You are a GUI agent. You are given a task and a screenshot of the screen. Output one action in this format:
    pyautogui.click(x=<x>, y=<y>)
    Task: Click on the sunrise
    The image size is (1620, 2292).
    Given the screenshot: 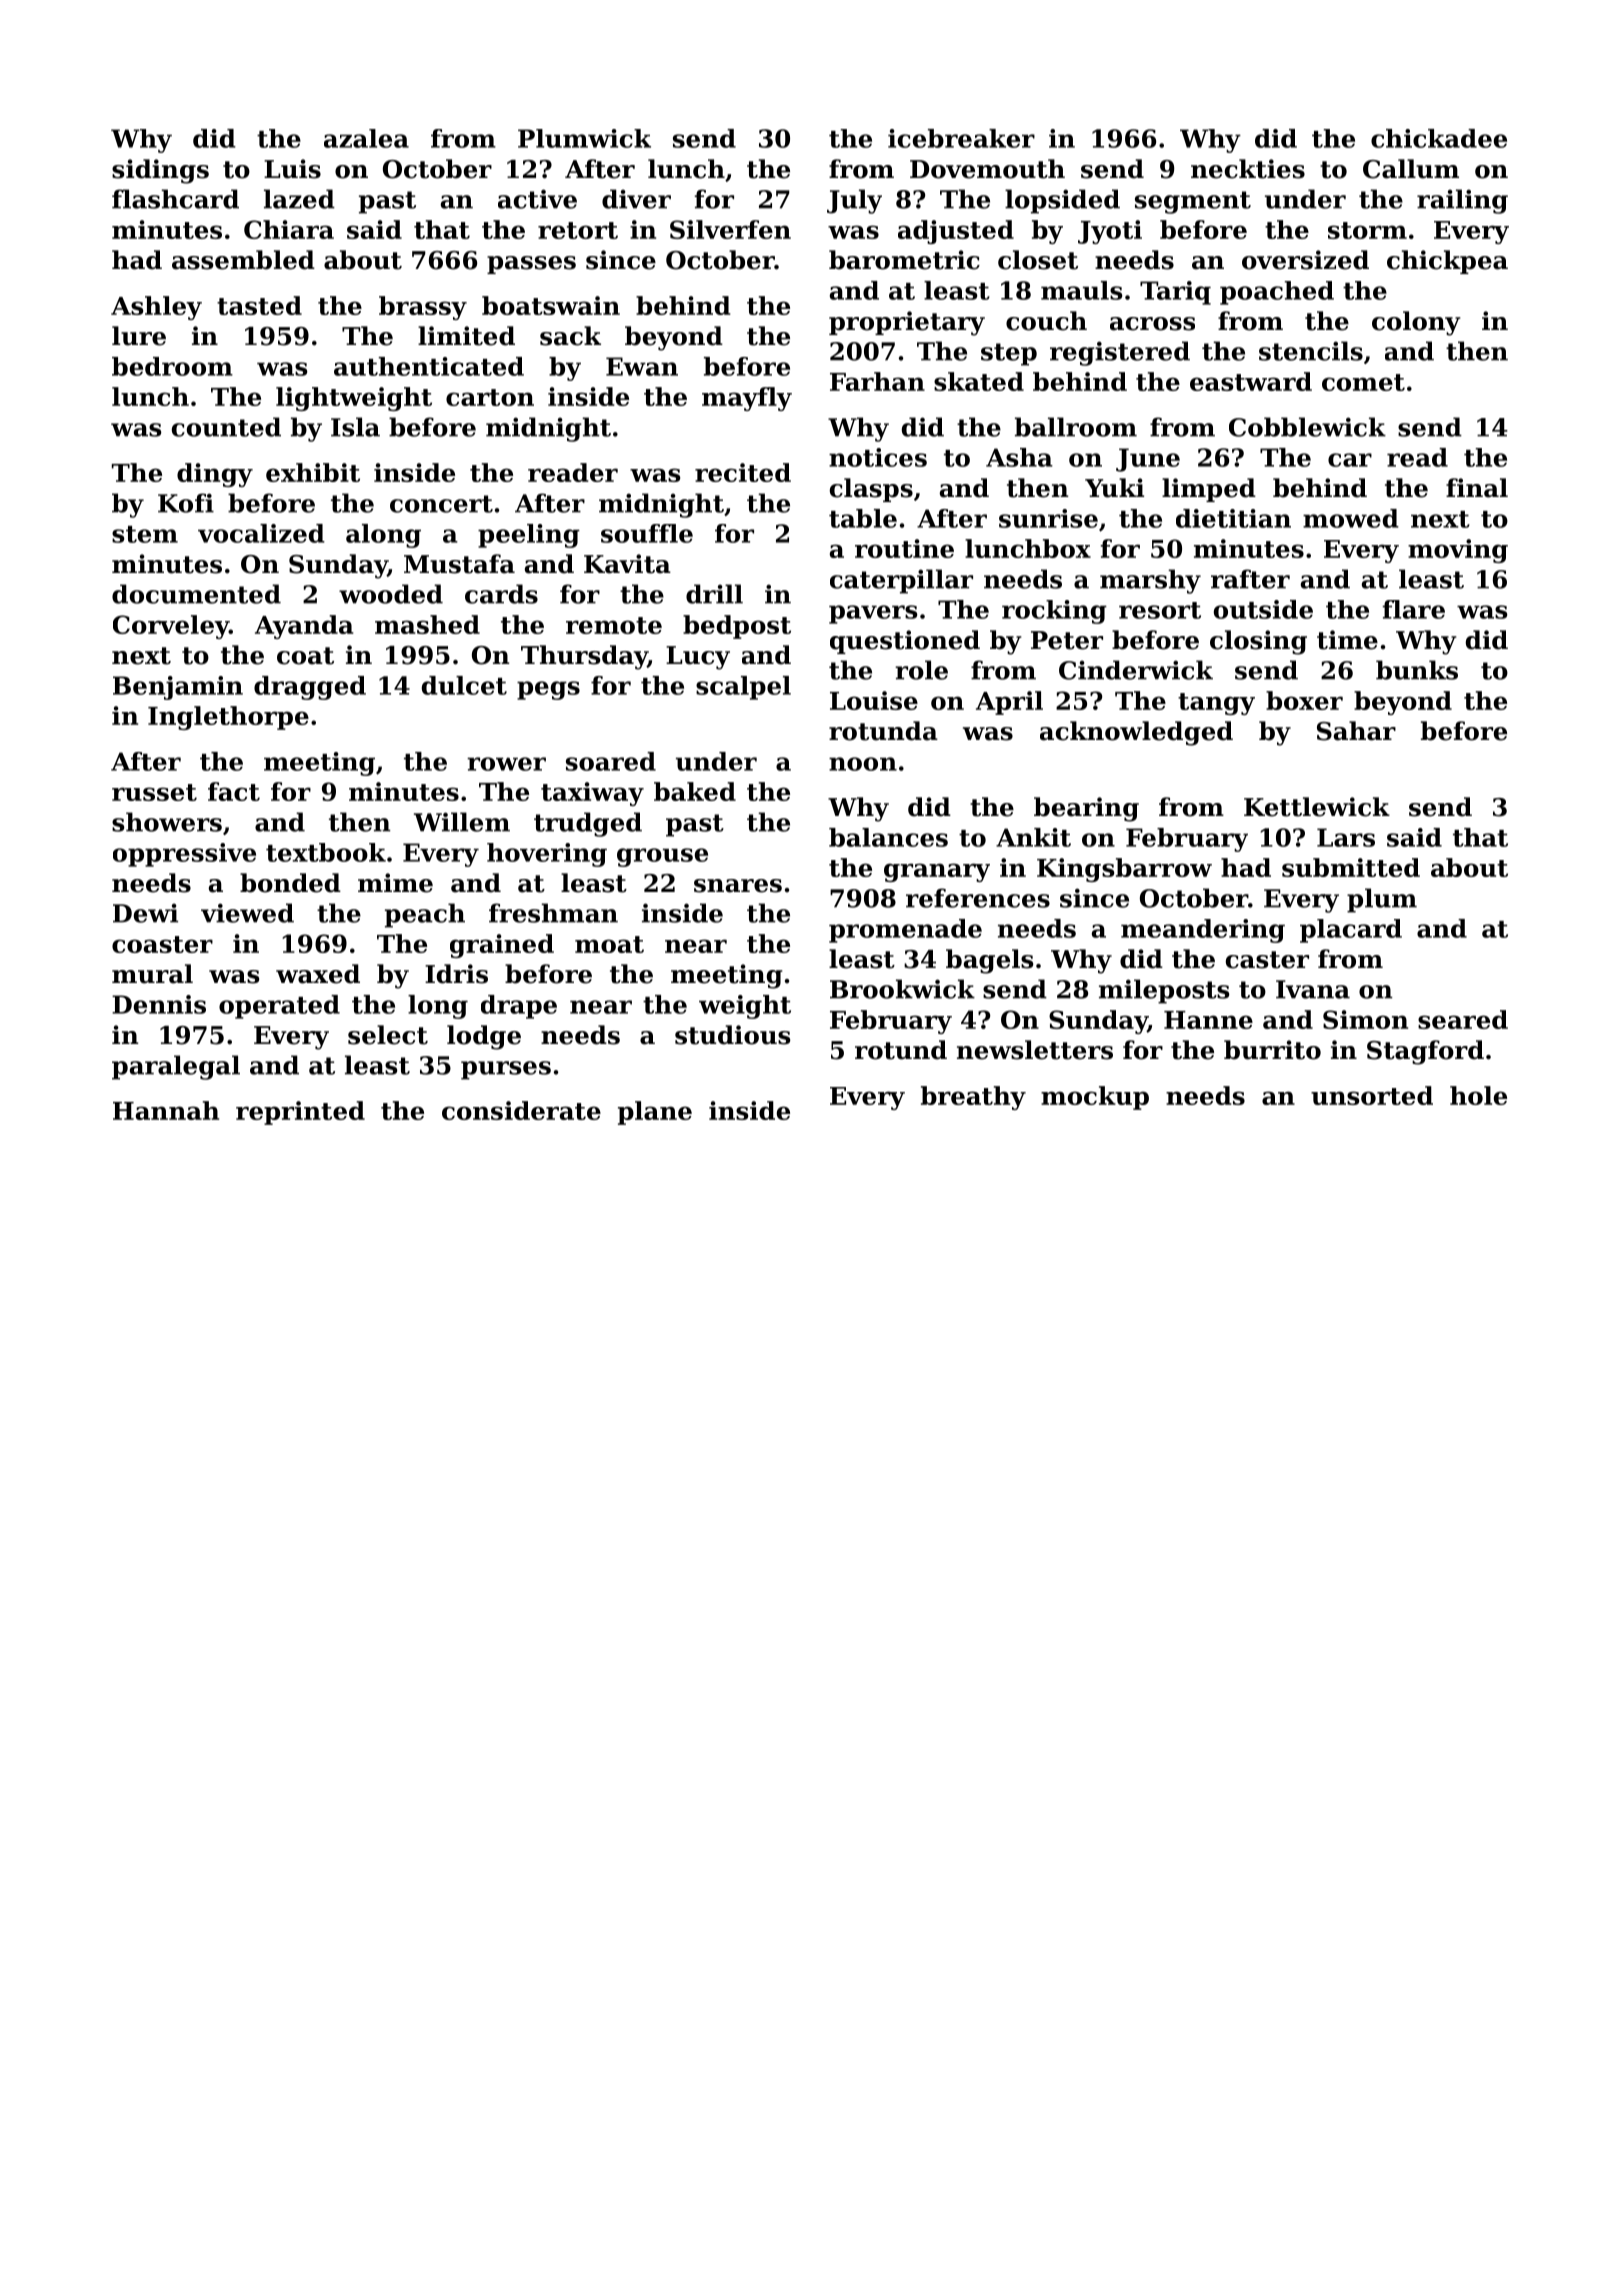 What is the action you would take?
    pyautogui.click(x=1048, y=518)
